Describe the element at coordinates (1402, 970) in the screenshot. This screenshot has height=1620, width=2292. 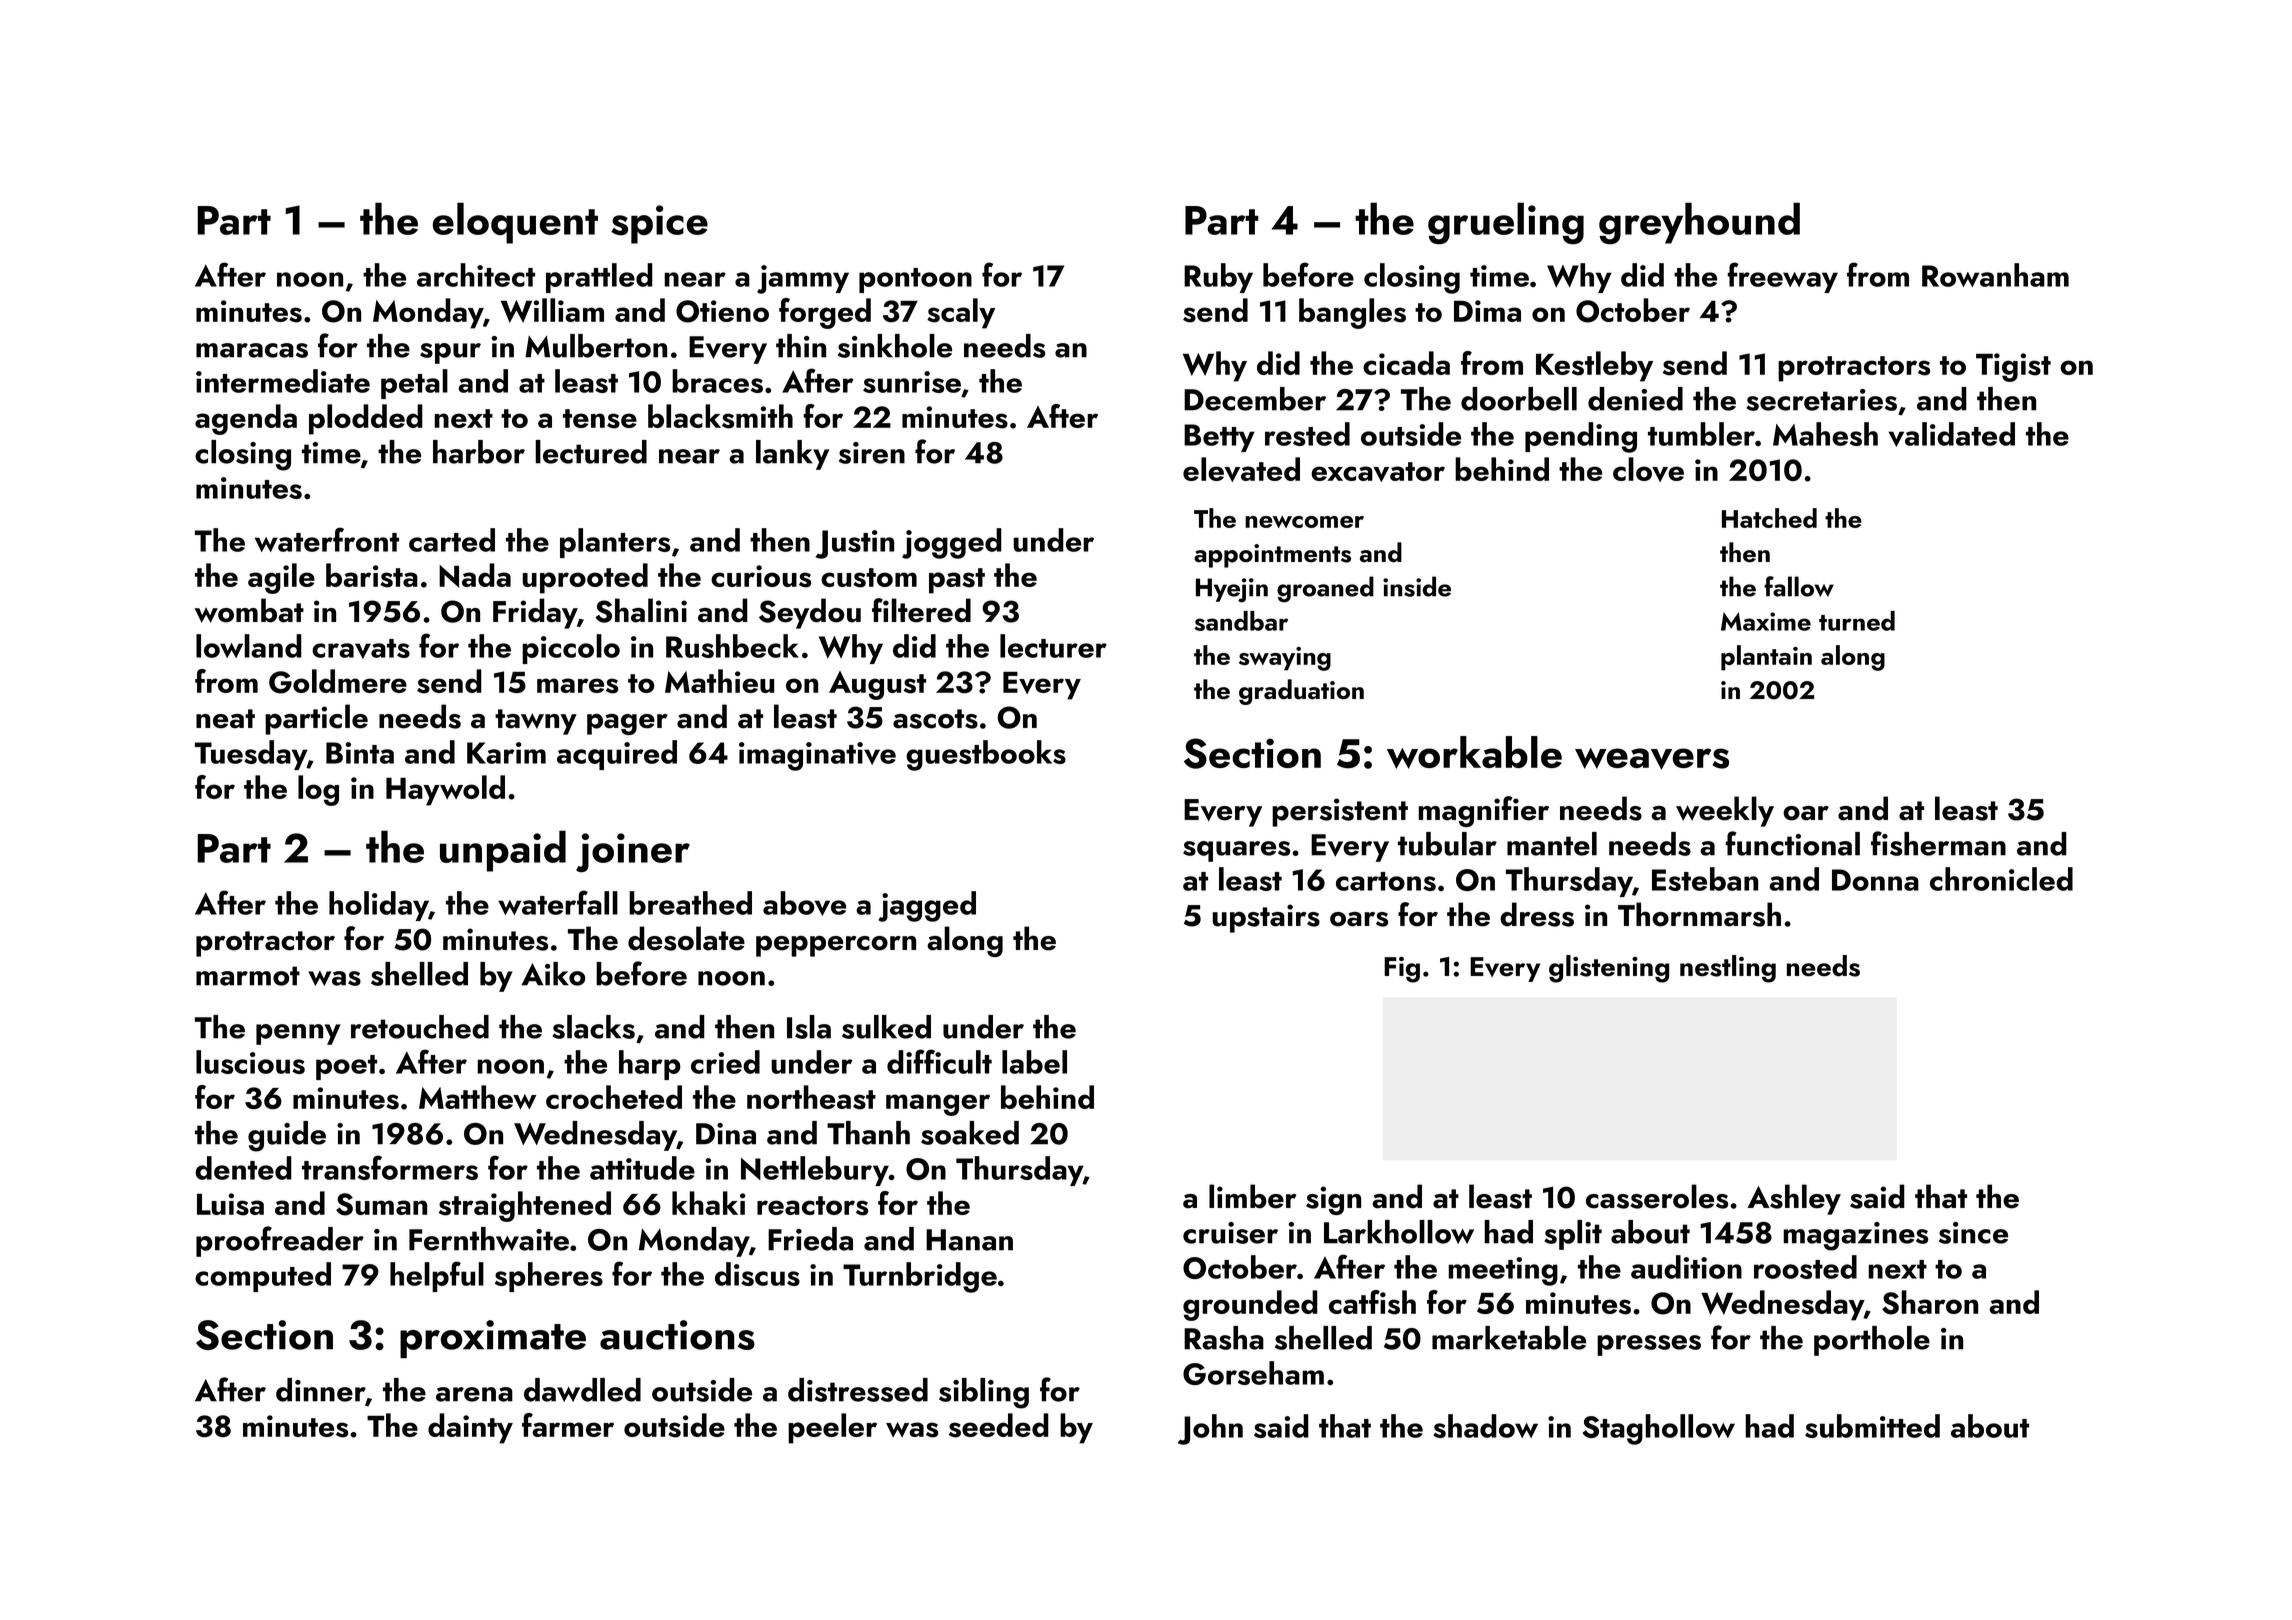
I see `Fig` at that location.
